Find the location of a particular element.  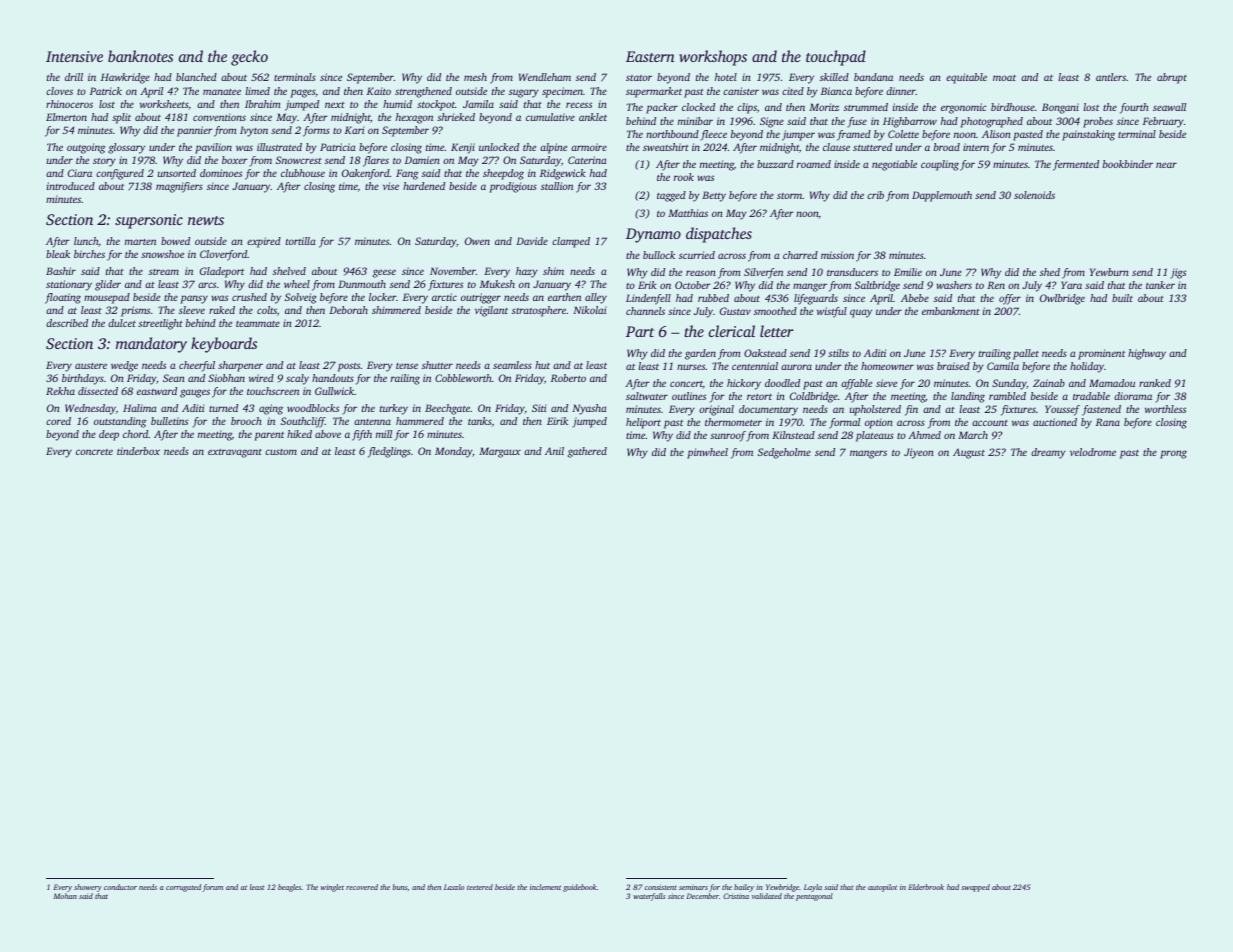

August is located at coordinates (969, 453).
